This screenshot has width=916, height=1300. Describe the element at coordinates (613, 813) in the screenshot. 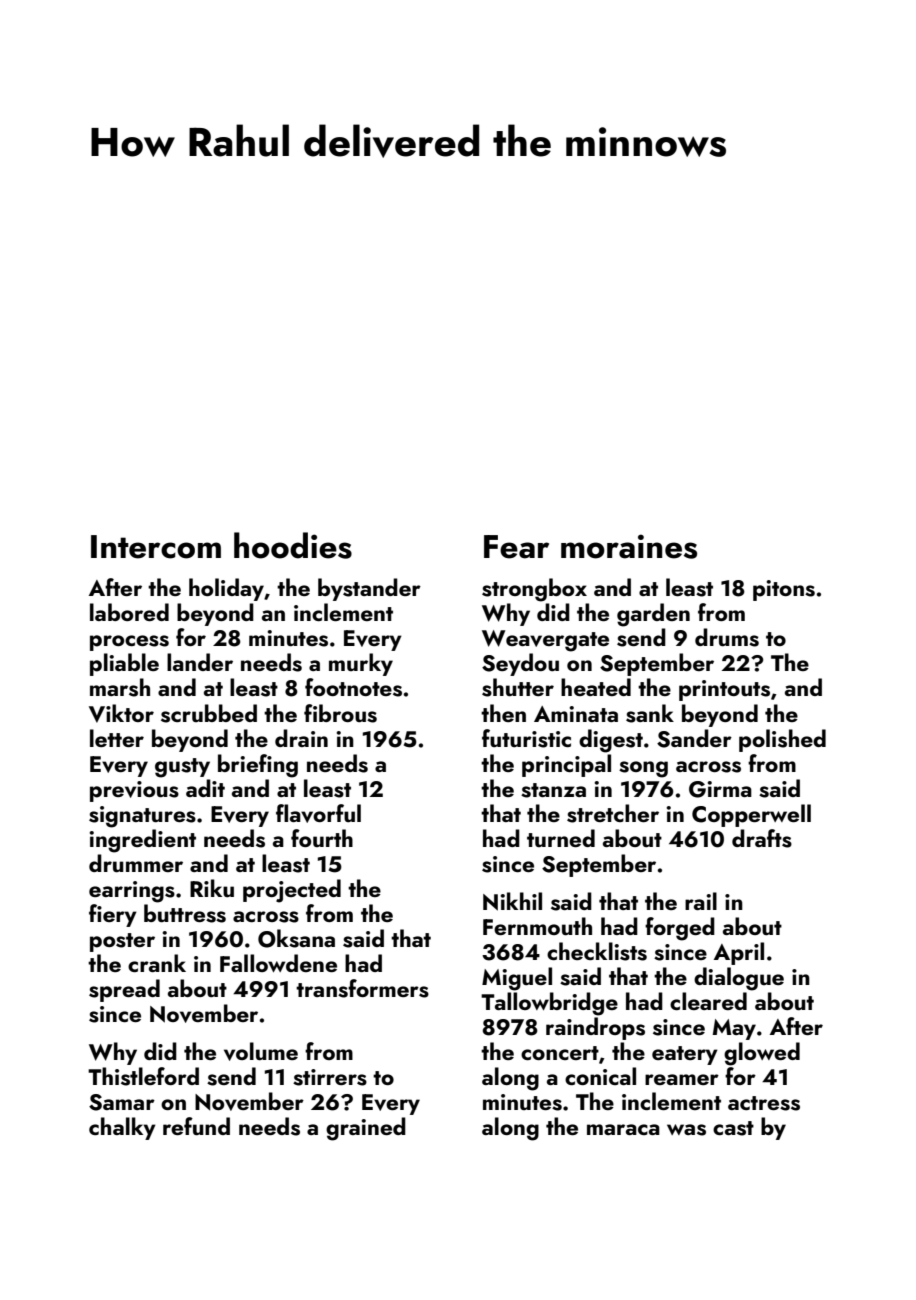

I see `stretcher` at that location.
